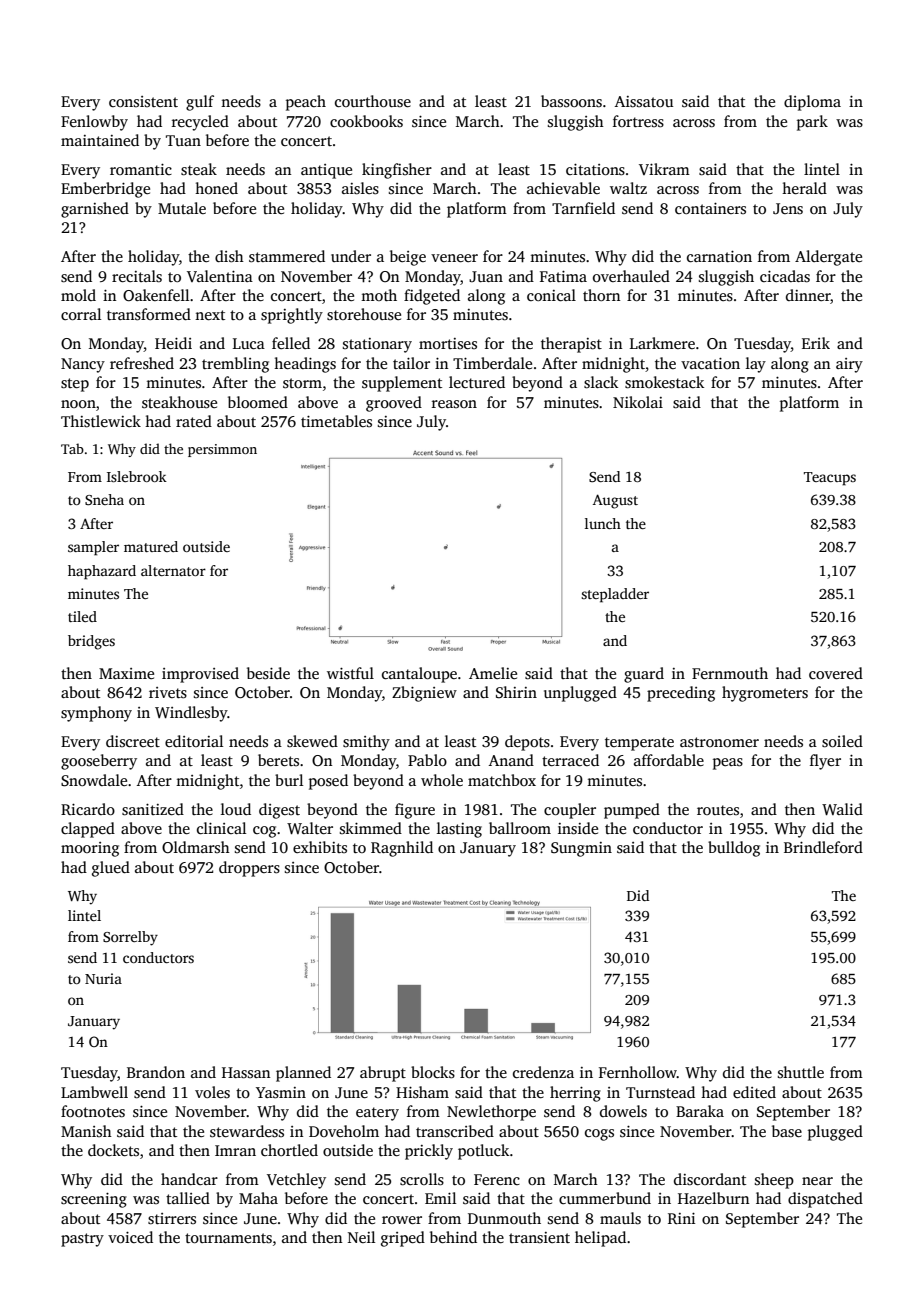  I want to click on figure, so click(415, 811).
